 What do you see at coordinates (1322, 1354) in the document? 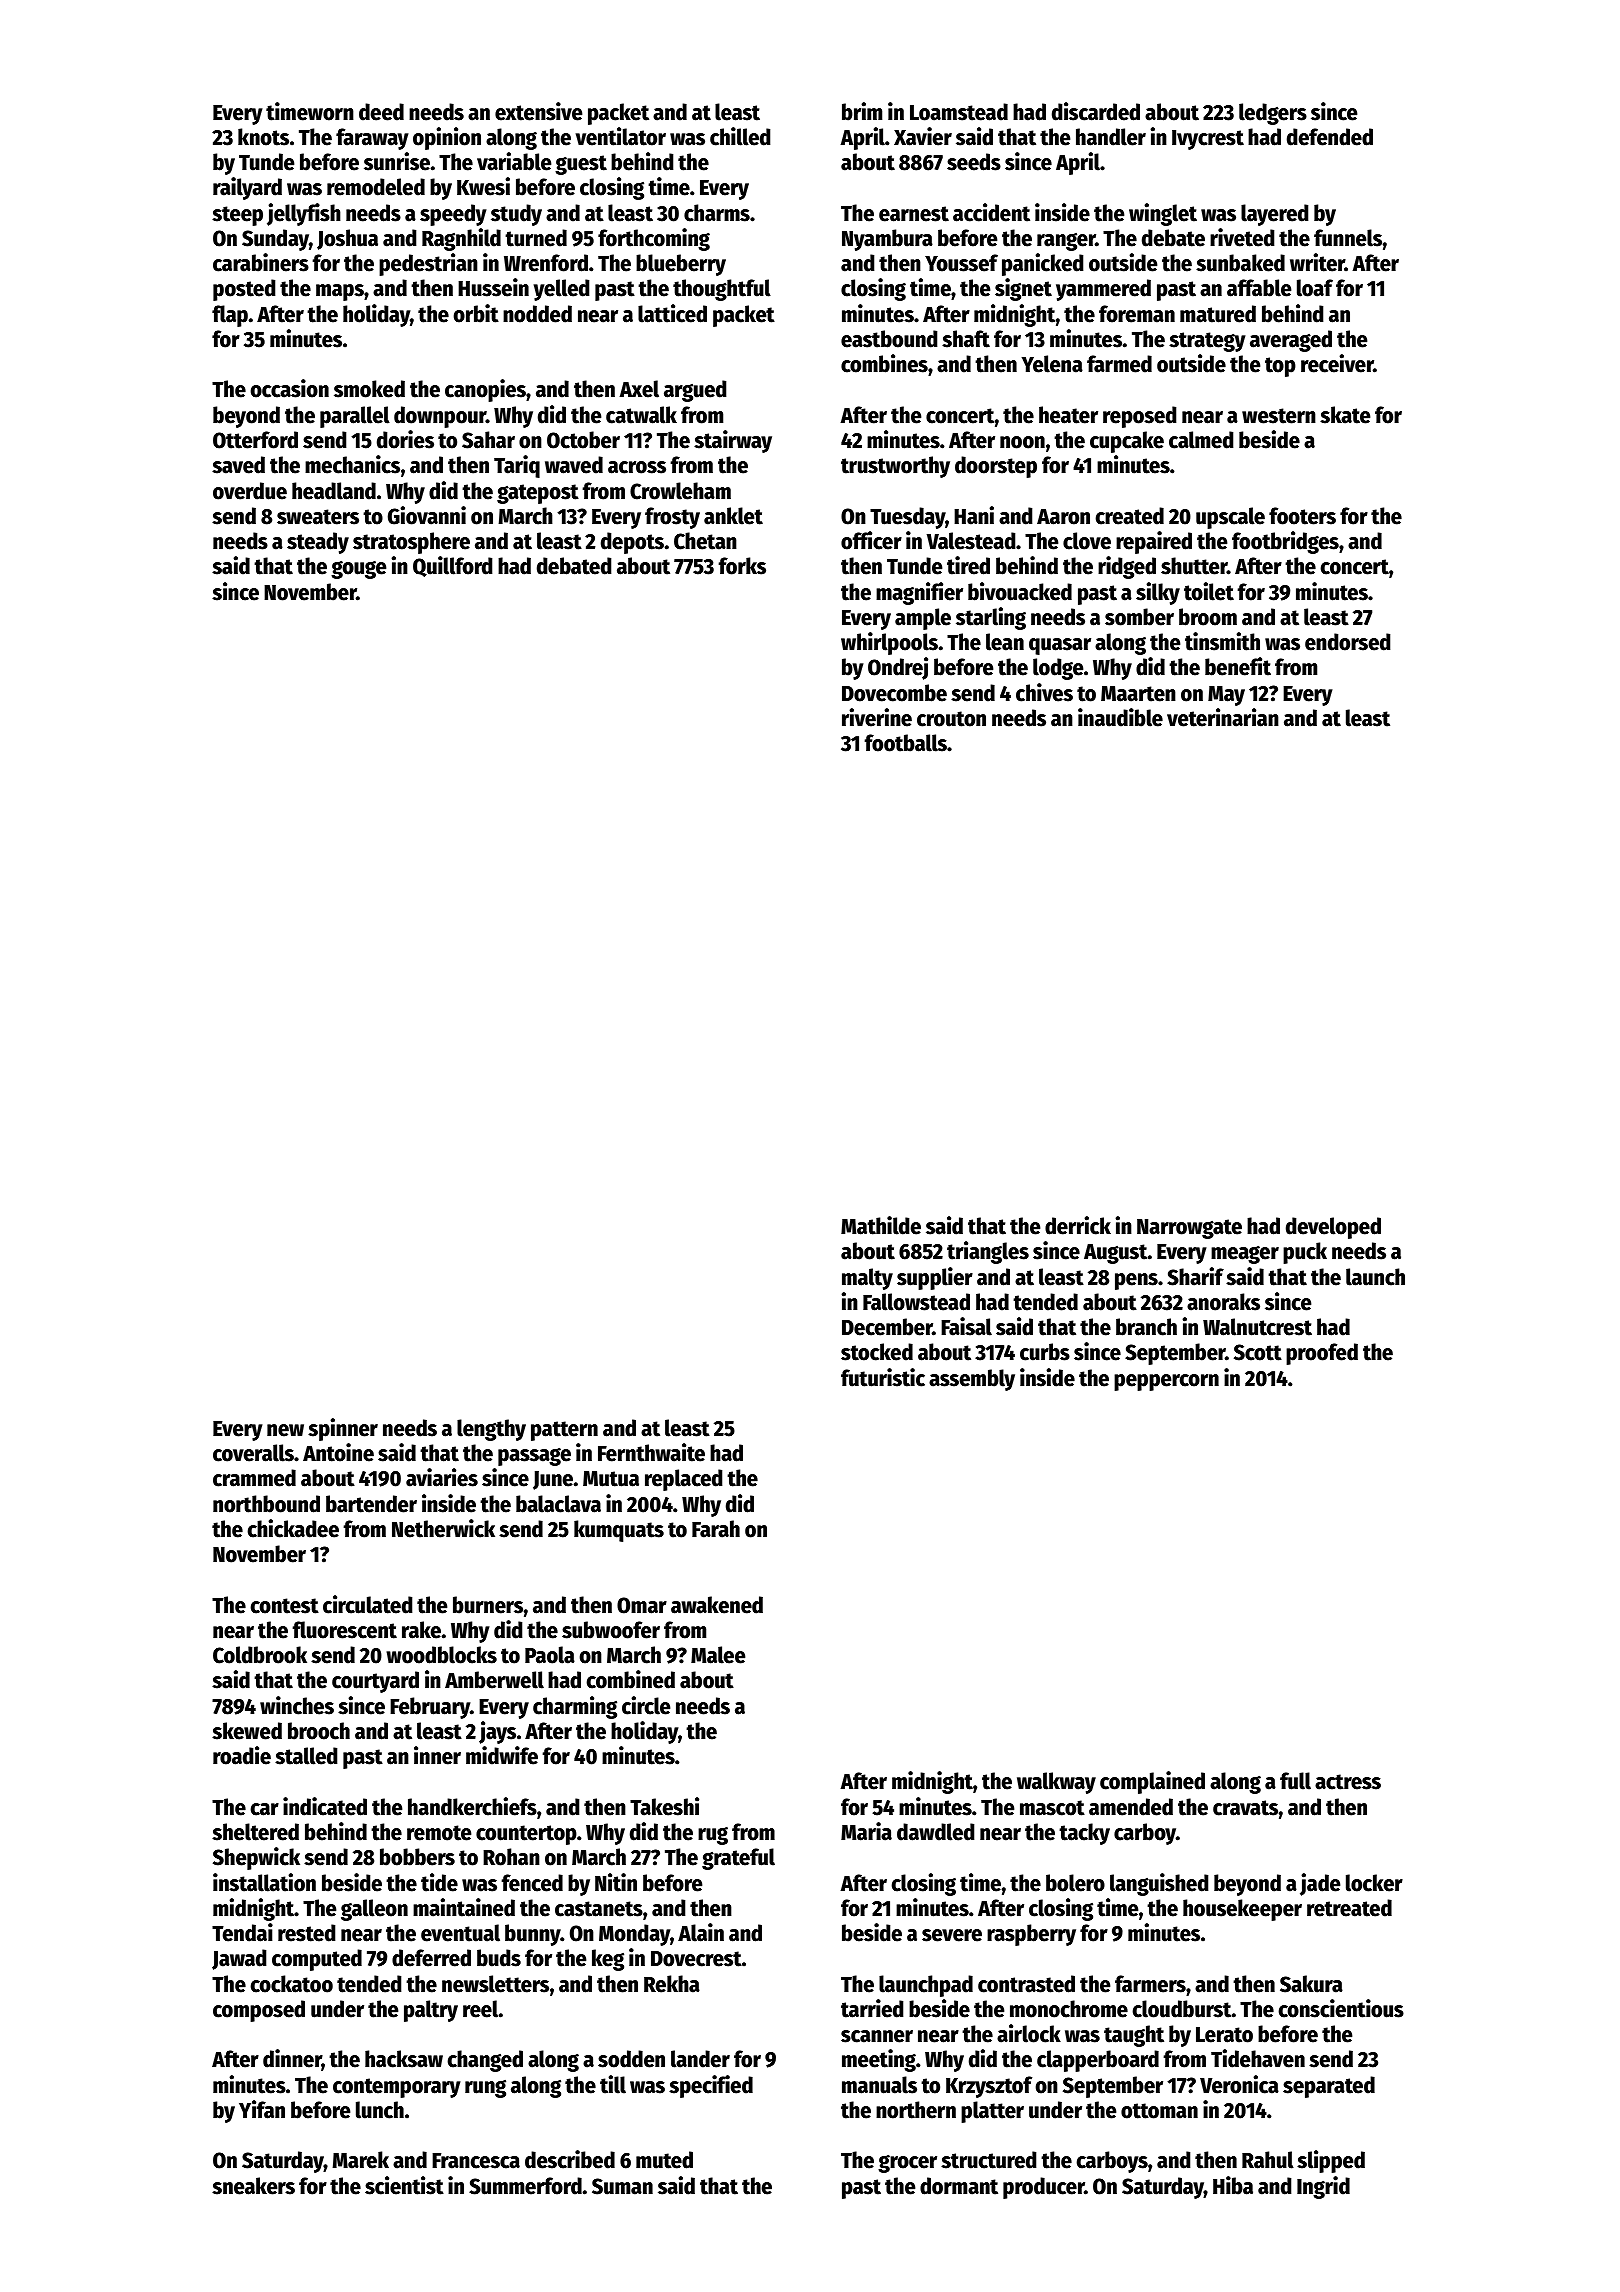
I see `proofed` at bounding box center [1322, 1354].
